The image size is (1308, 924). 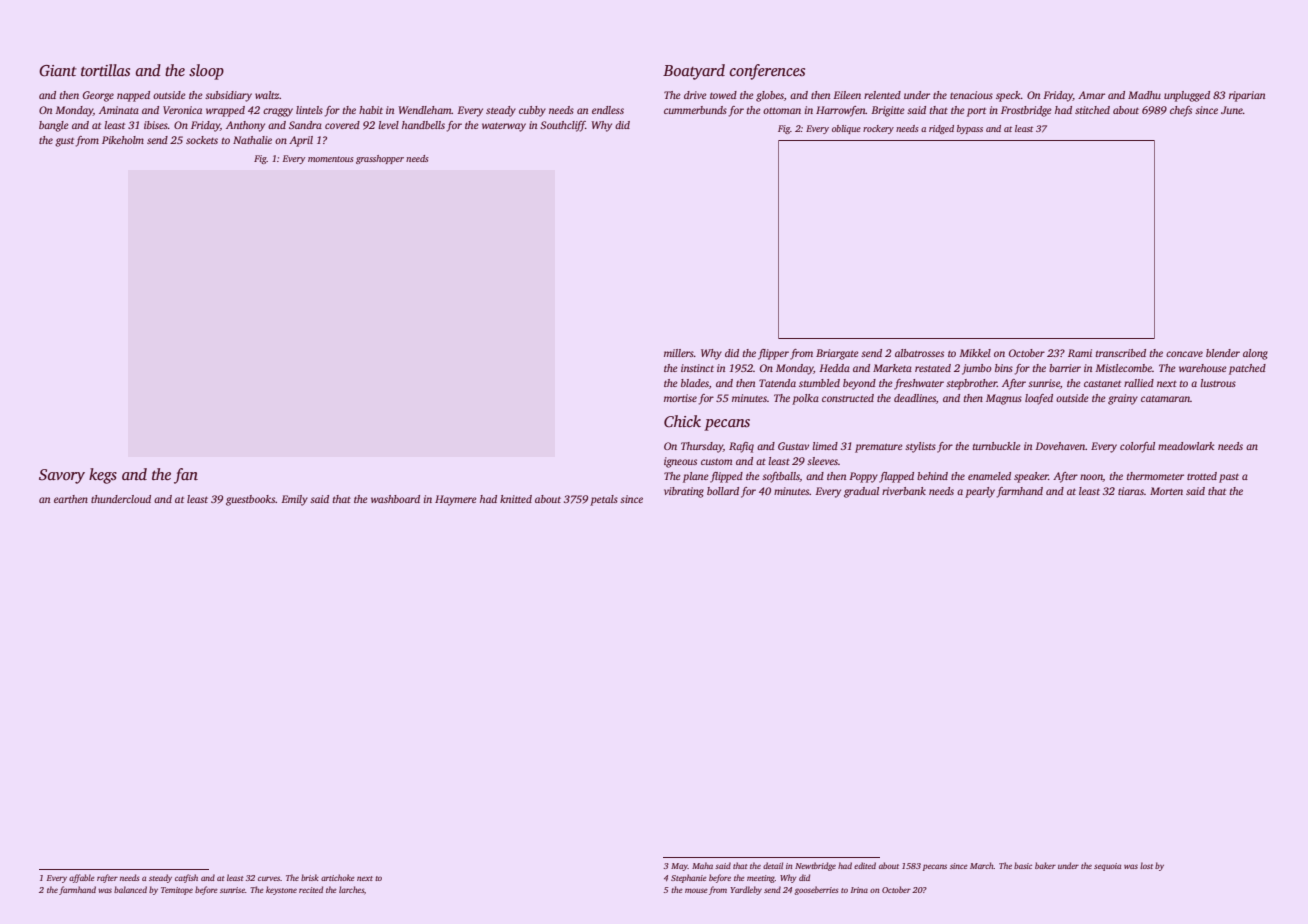 I want to click on cummerbunds, so click(x=695, y=110).
